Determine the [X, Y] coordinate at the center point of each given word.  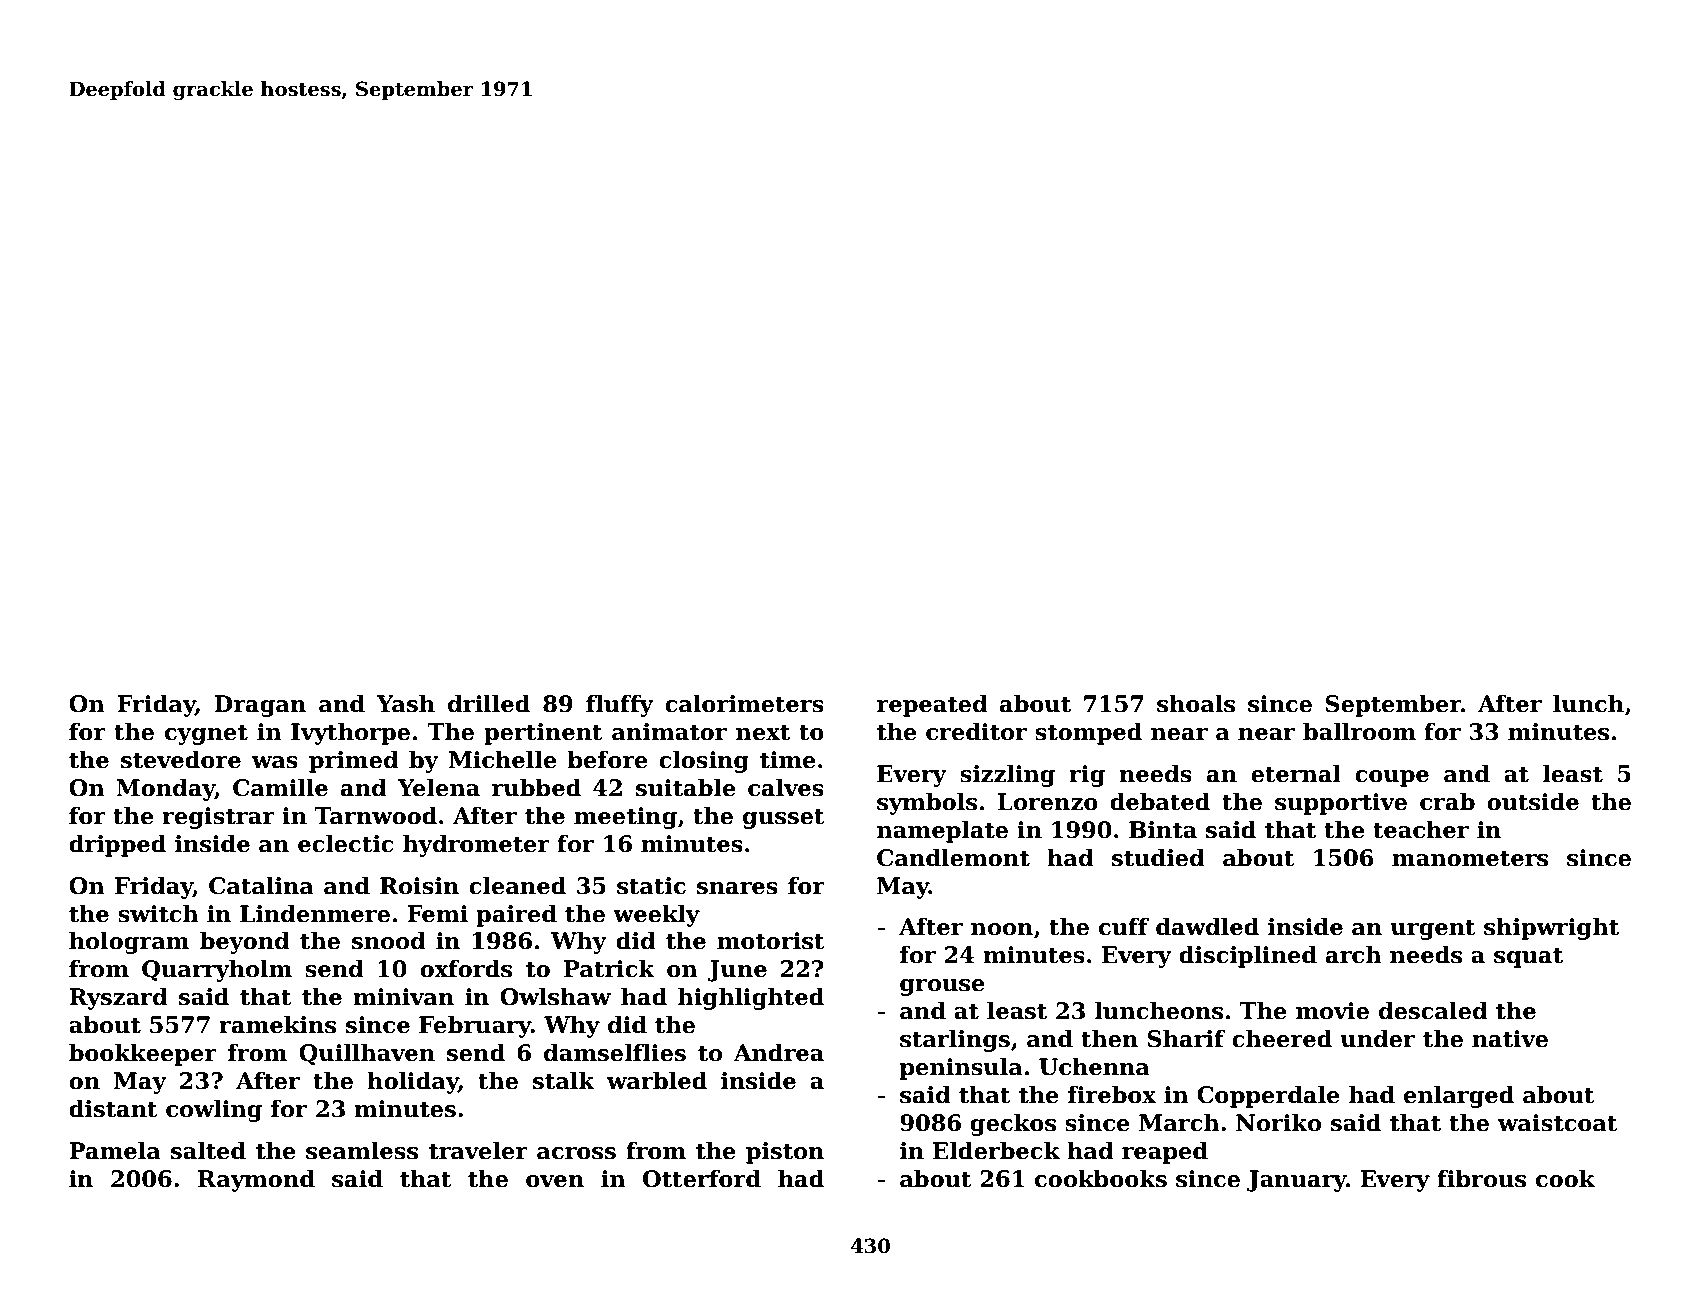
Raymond [256, 1180]
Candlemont [953, 857]
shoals [1196, 703]
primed [354, 761]
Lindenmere [315, 913]
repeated [932, 705]
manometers [1470, 859]
